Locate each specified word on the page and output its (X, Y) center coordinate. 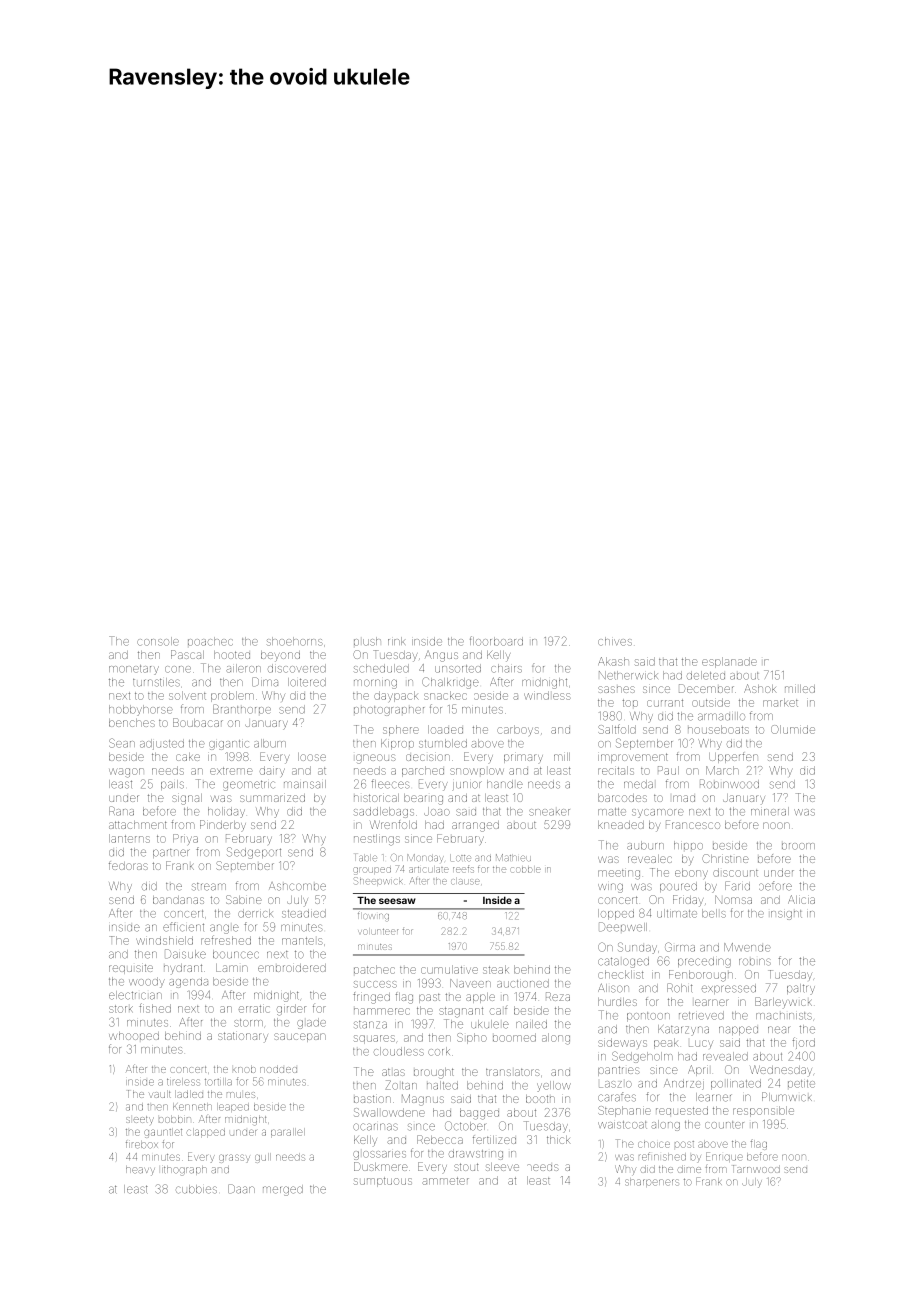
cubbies (196, 1189)
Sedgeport (254, 853)
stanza (370, 1025)
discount (735, 872)
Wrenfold (393, 824)
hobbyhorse (141, 710)
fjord (803, 1043)
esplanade (729, 662)
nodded (278, 1069)
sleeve (502, 1167)
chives (615, 641)
